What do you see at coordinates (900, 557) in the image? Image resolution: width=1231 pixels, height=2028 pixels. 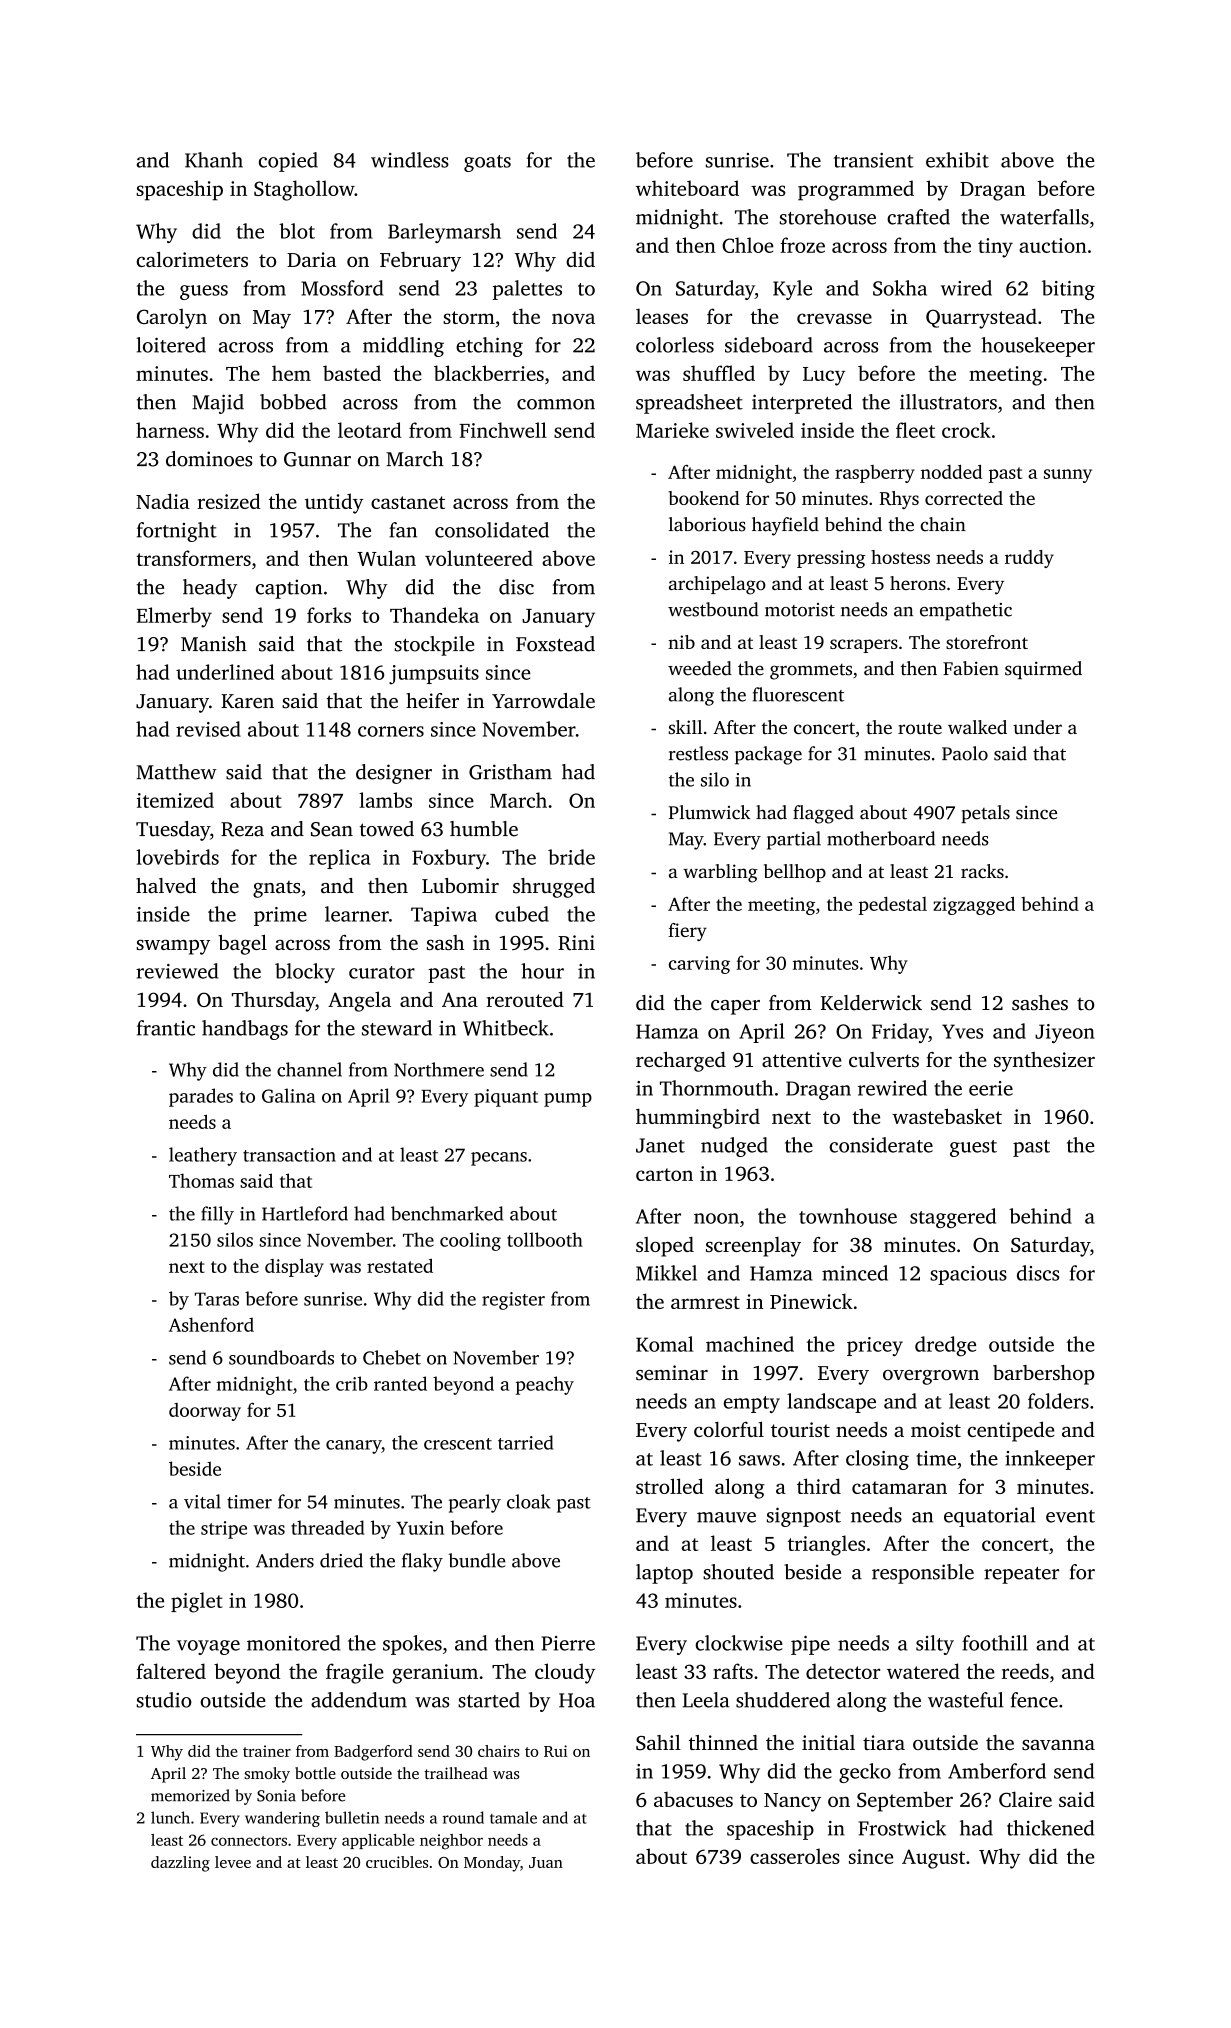 I see `hostess` at bounding box center [900, 557].
